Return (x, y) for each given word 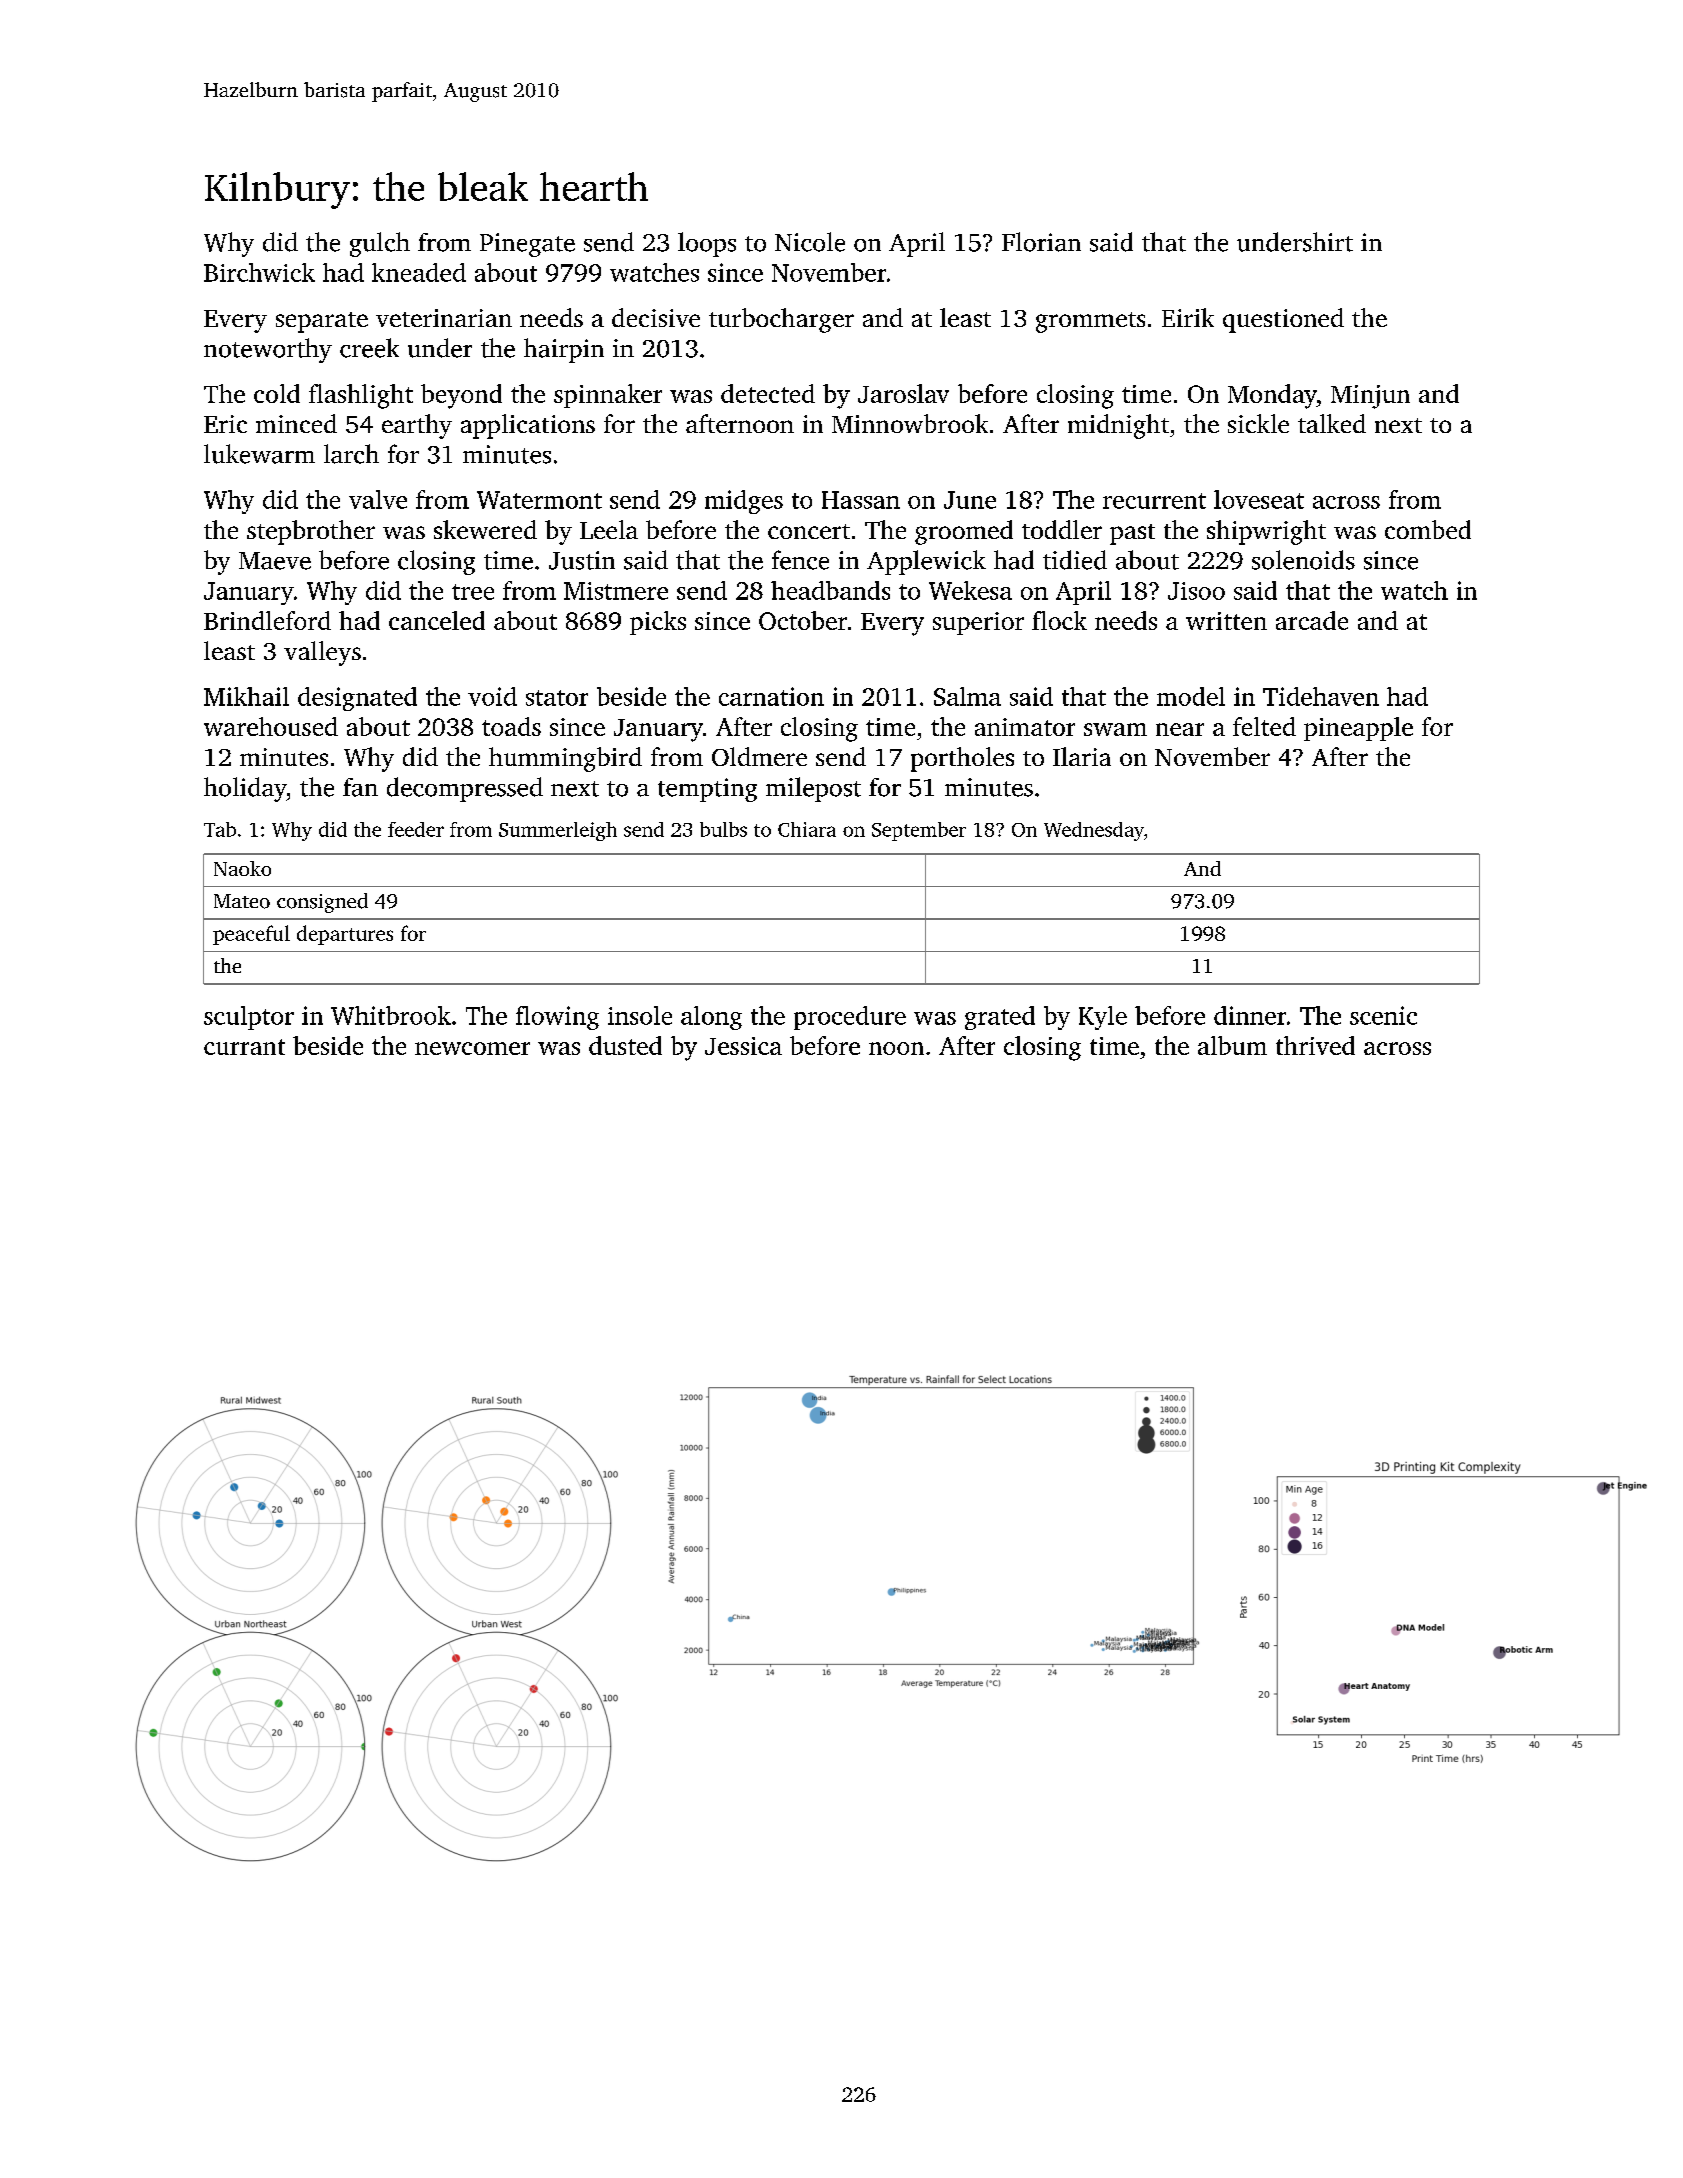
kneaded (419, 272)
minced (296, 423)
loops (707, 244)
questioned (1283, 320)
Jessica (743, 1046)
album (1232, 1045)
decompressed (465, 789)
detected (768, 393)
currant (244, 1047)
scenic (1383, 1015)
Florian (1041, 242)
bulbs (723, 829)
